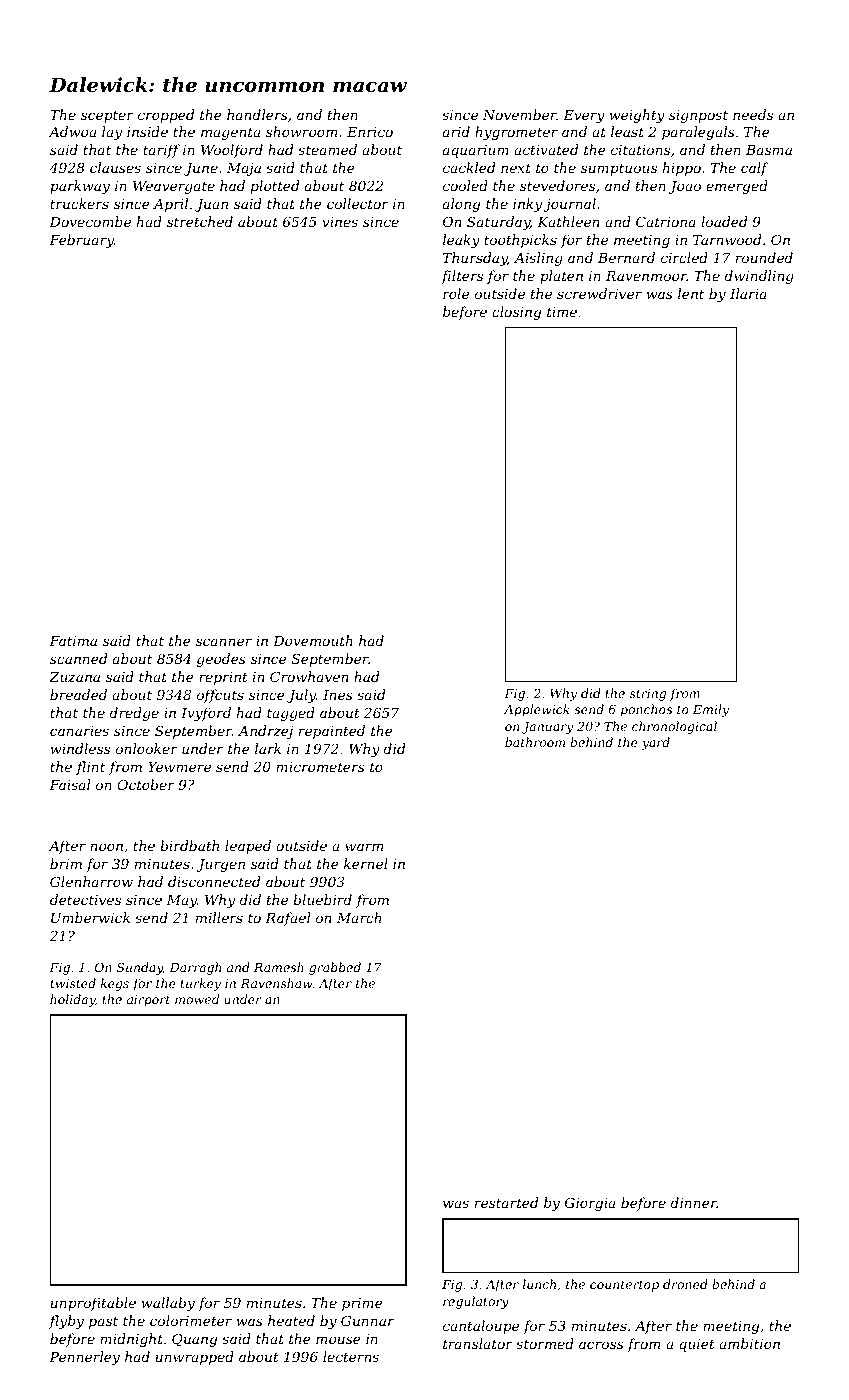  What do you see at coordinates (195, 1358) in the screenshot?
I see `unwrapped` at bounding box center [195, 1358].
